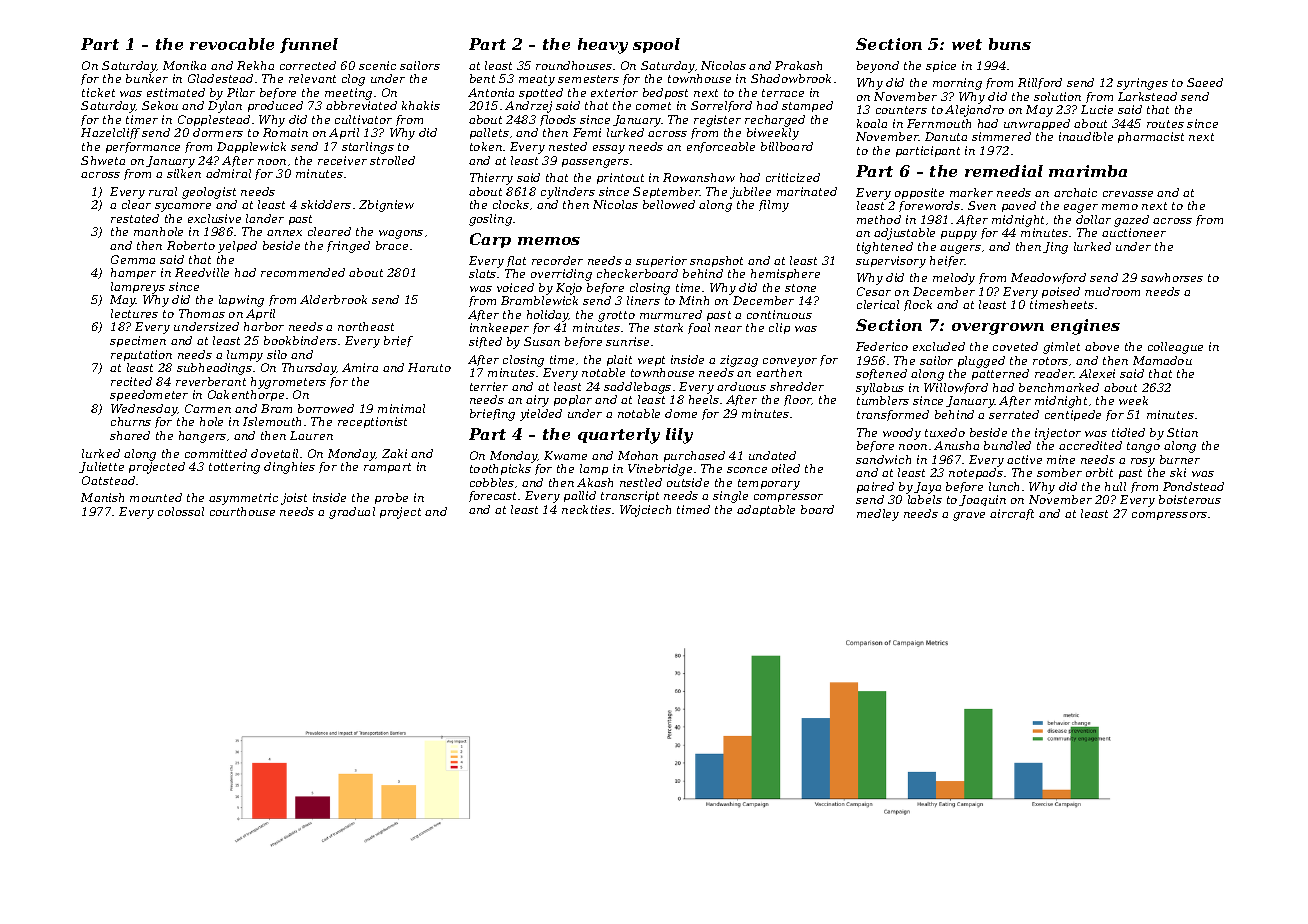 Image resolution: width=1308 pixels, height=924 pixels. I want to click on Femi, so click(587, 132).
